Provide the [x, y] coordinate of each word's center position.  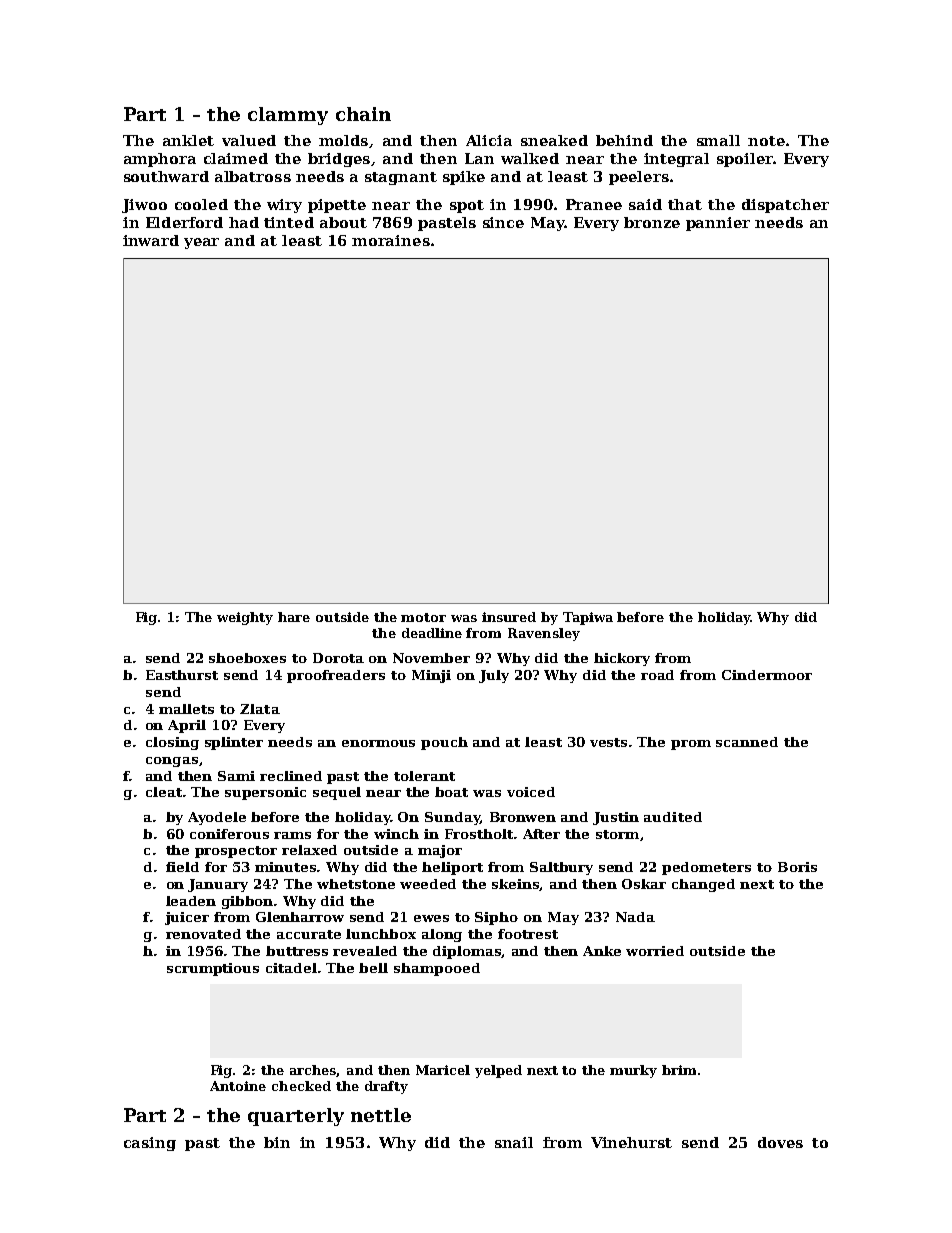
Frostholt [479, 834]
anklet [188, 140]
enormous [378, 743]
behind [624, 140]
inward [151, 240]
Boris [797, 867]
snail [514, 1142]
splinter [234, 743]
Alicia [489, 140]
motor [423, 617]
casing [150, 1144]
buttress [297, 951]
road [657, 675]
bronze [652, 222]
